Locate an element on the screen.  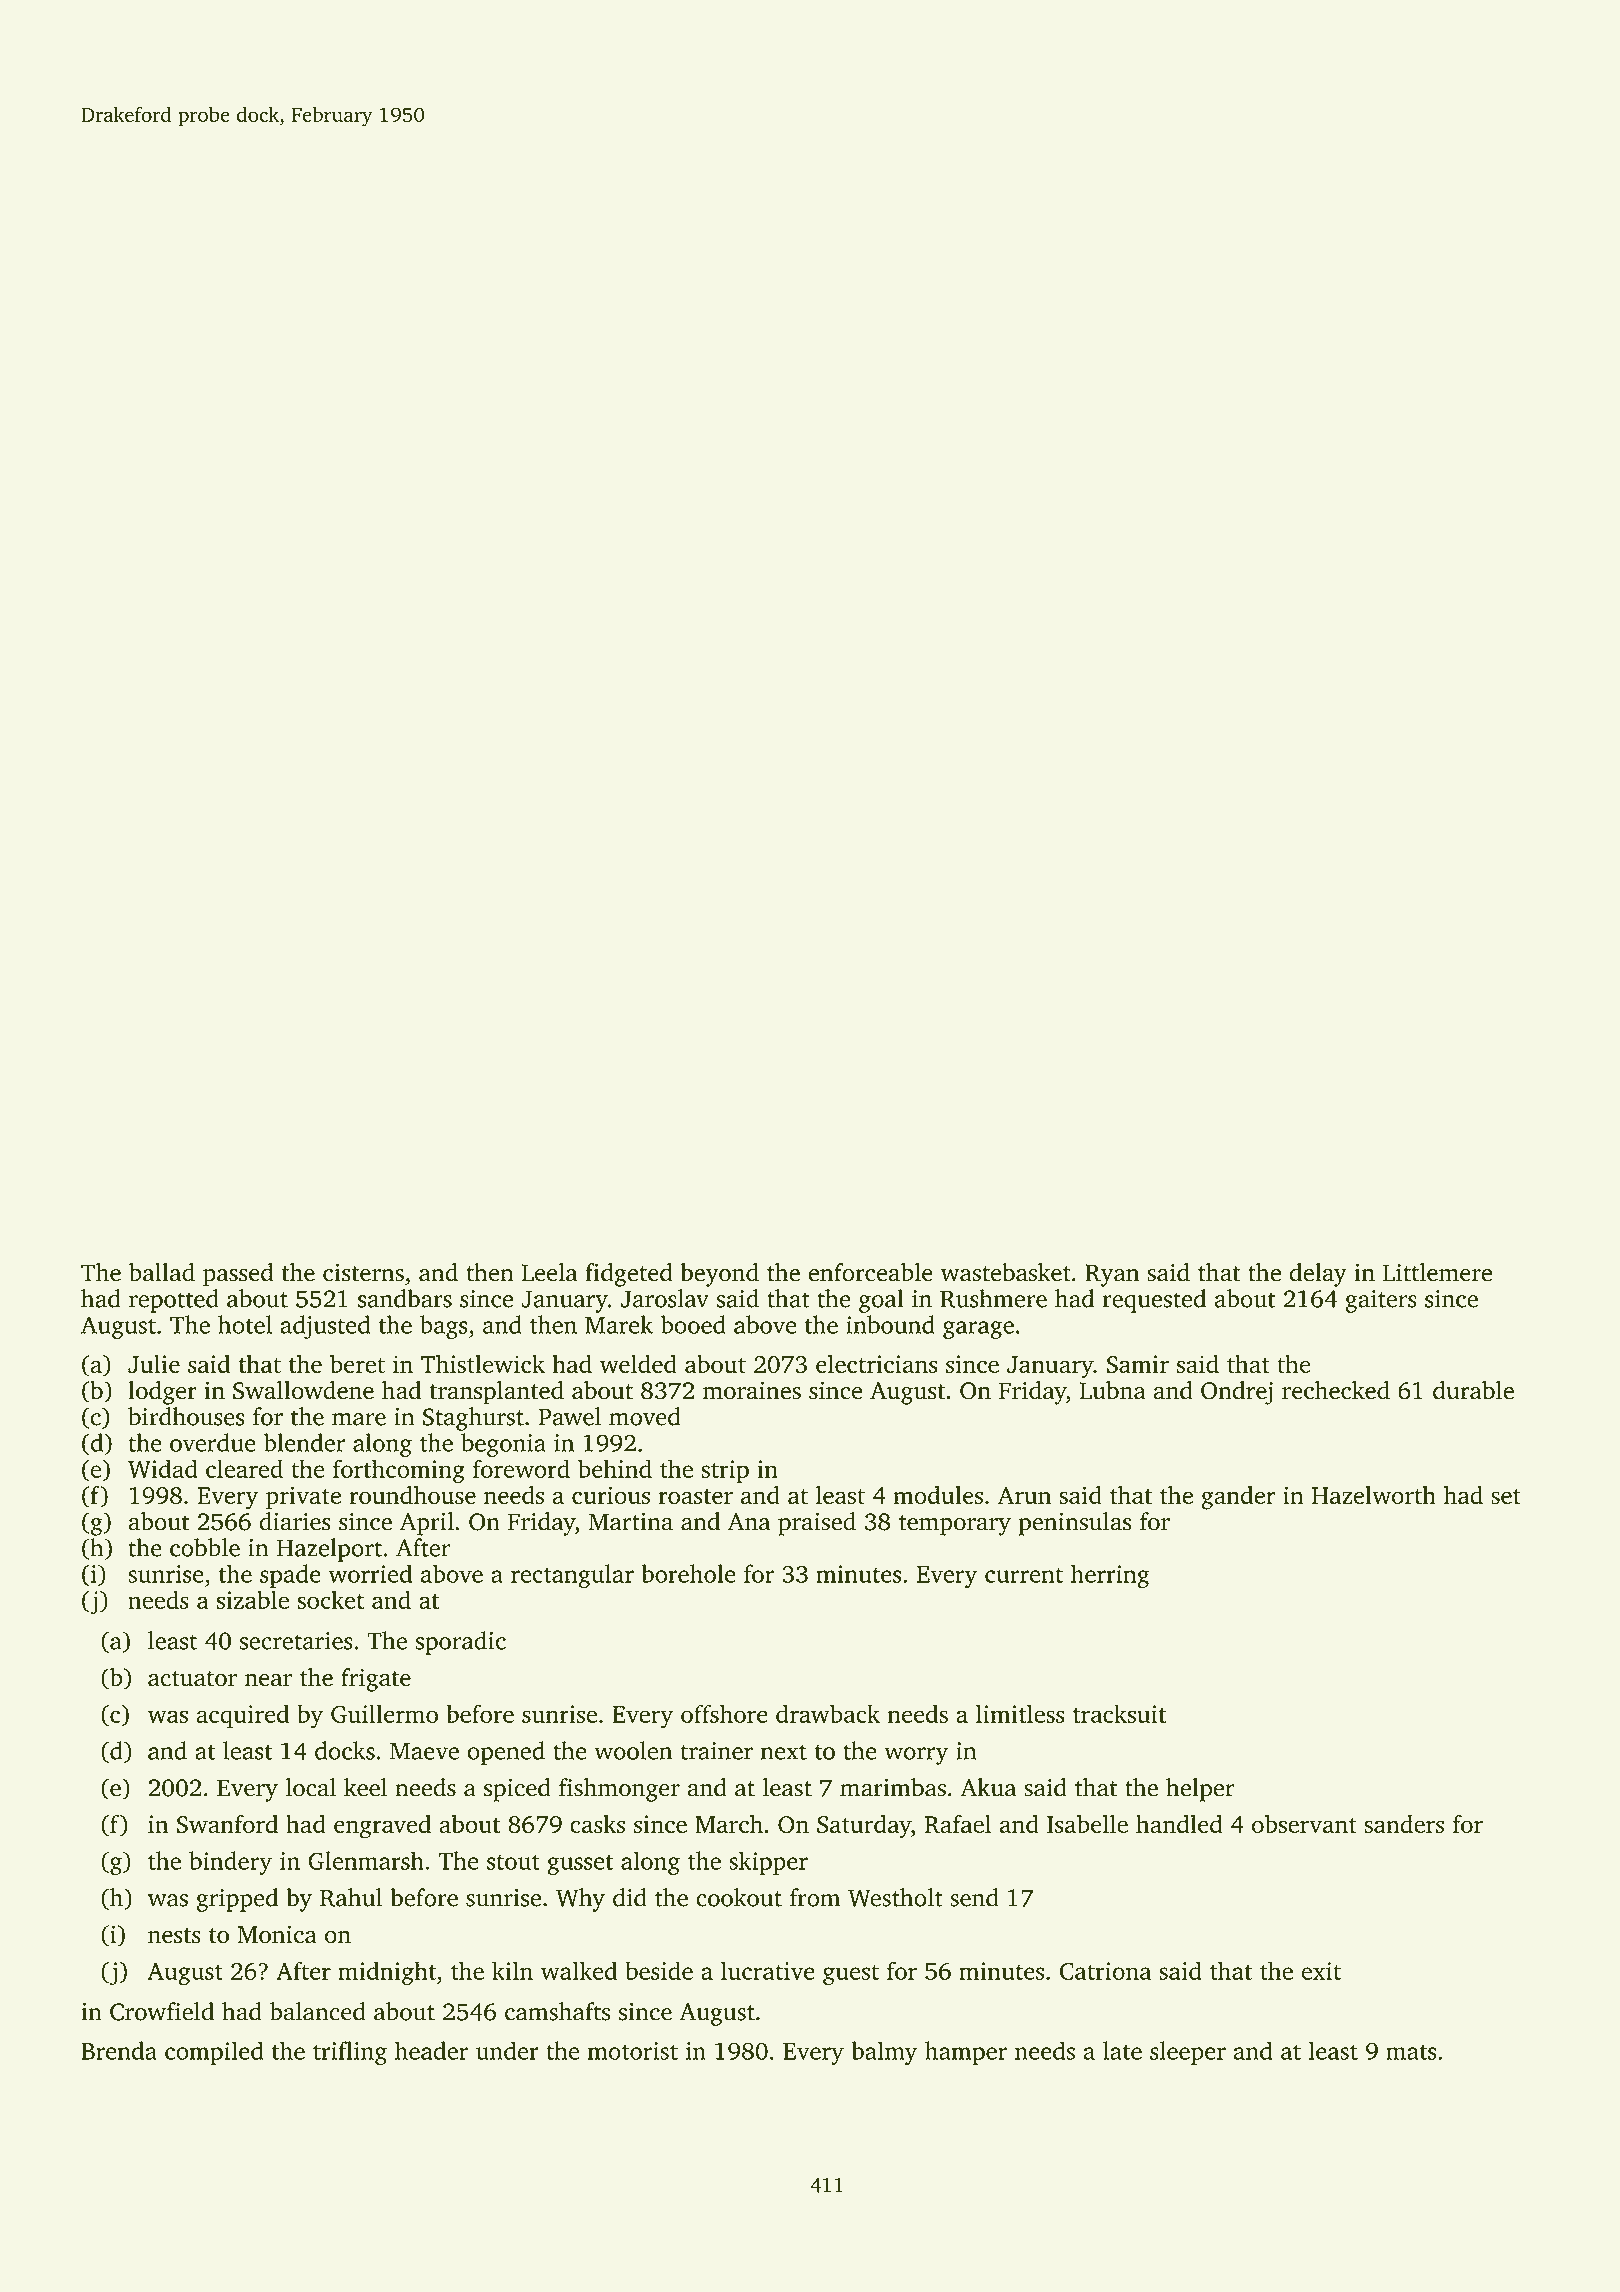
bags is located at coordinates (444, 1327).
